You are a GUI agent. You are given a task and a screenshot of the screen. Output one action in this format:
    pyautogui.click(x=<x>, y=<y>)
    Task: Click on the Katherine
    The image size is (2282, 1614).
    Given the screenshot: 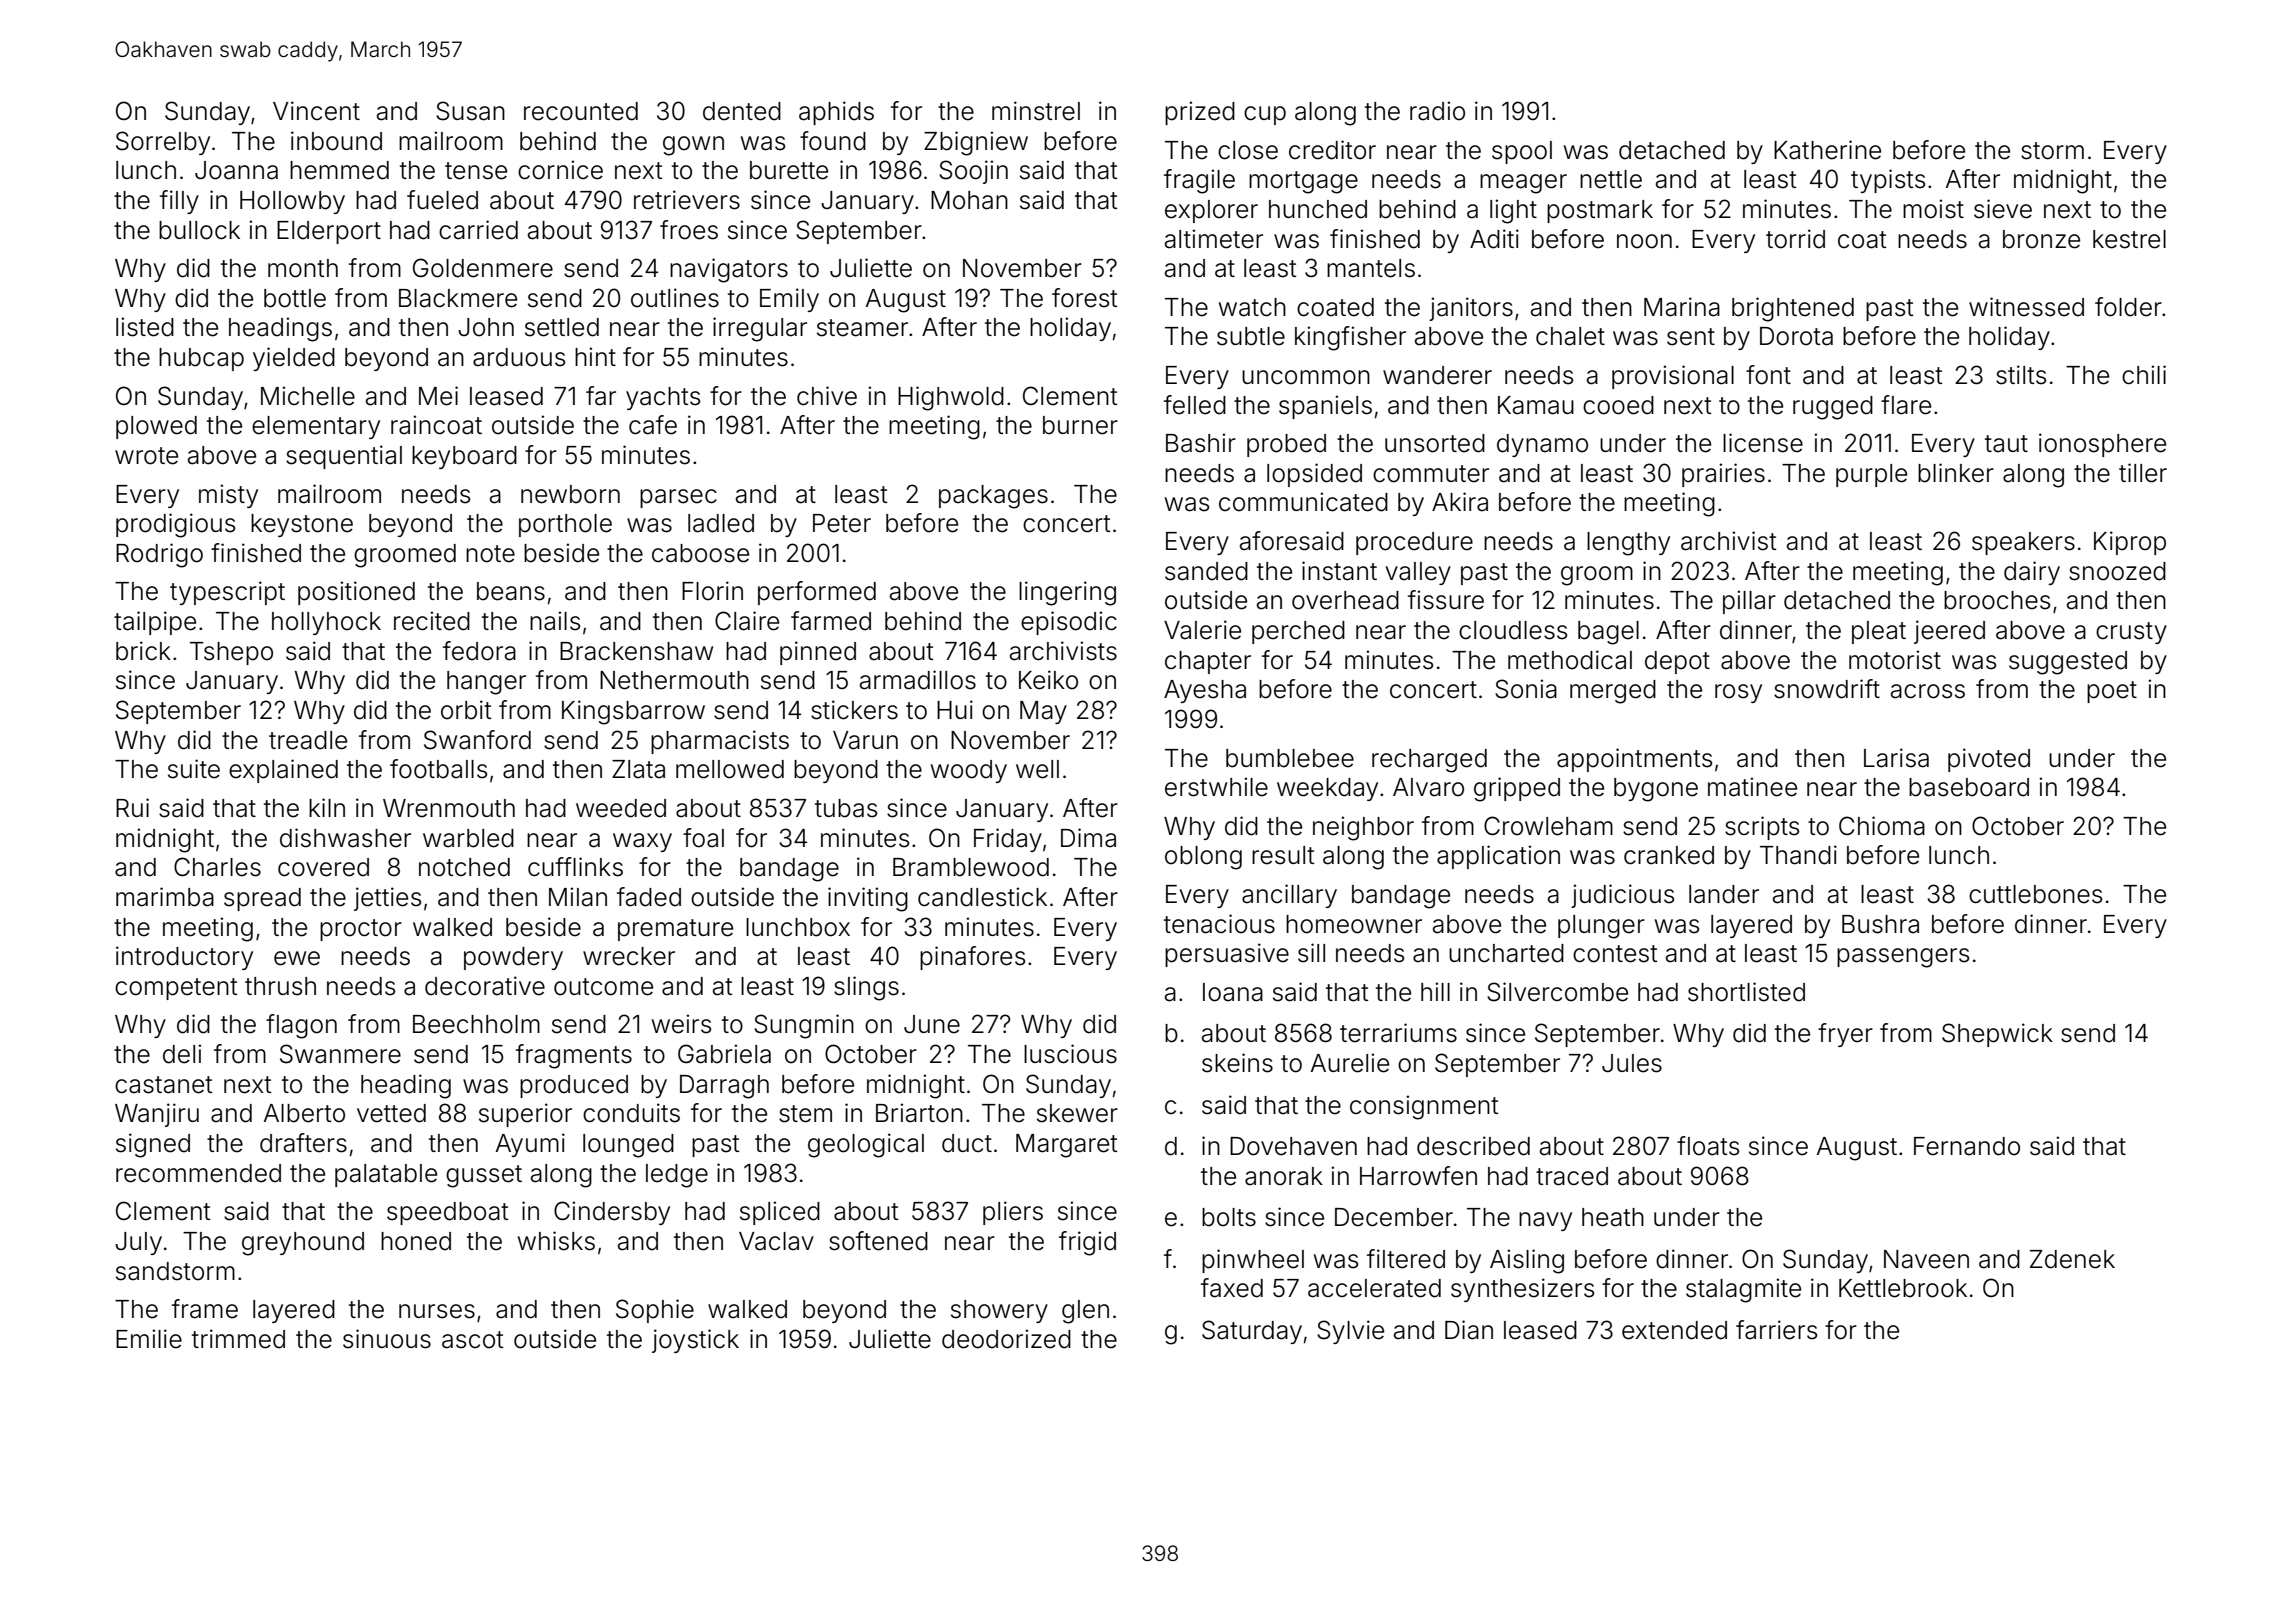 What is the action you would take?
    pyautogui.click(x=1827, y=150)
